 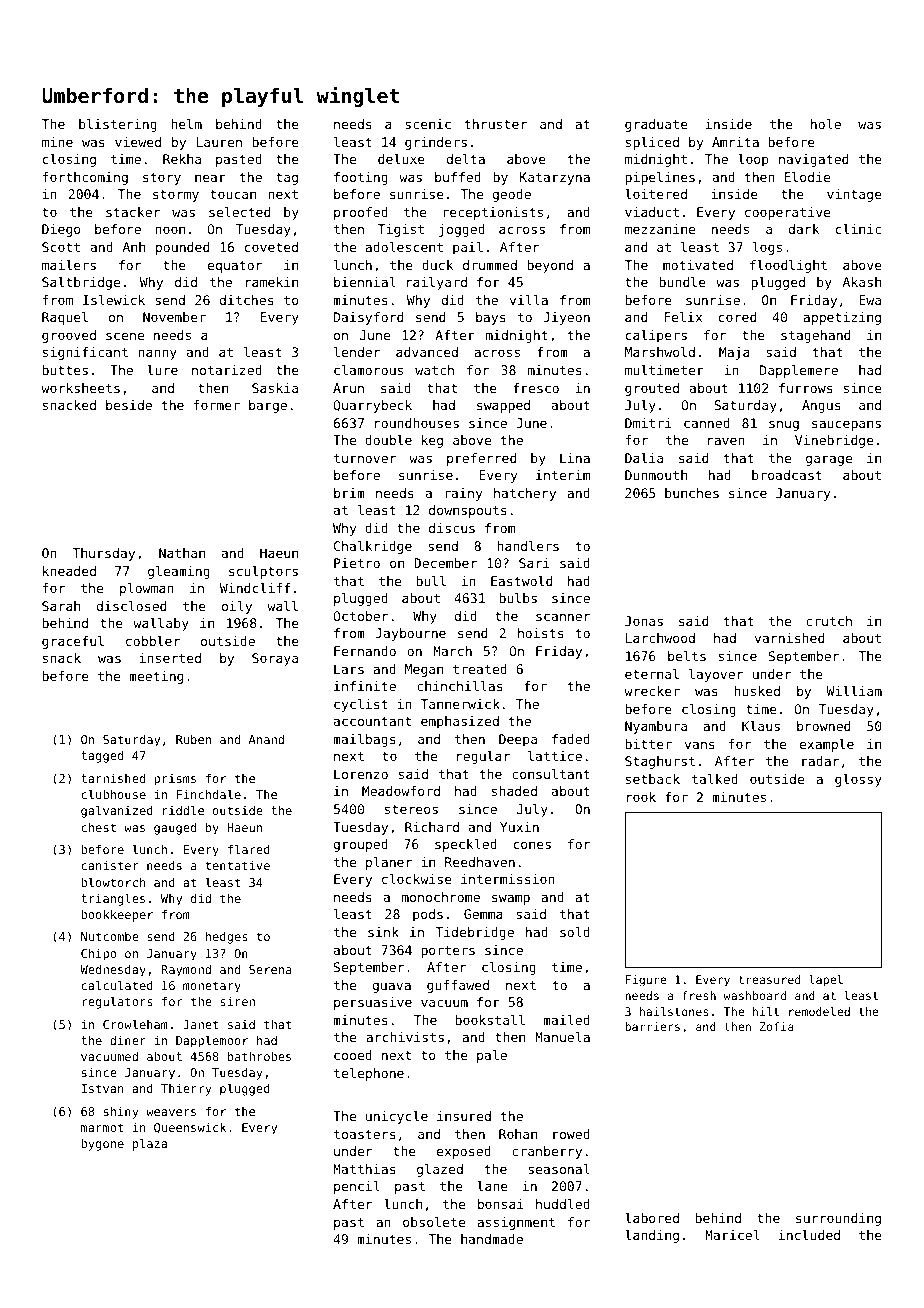 I want to click on handmade, so click(x=492, y=1239).
